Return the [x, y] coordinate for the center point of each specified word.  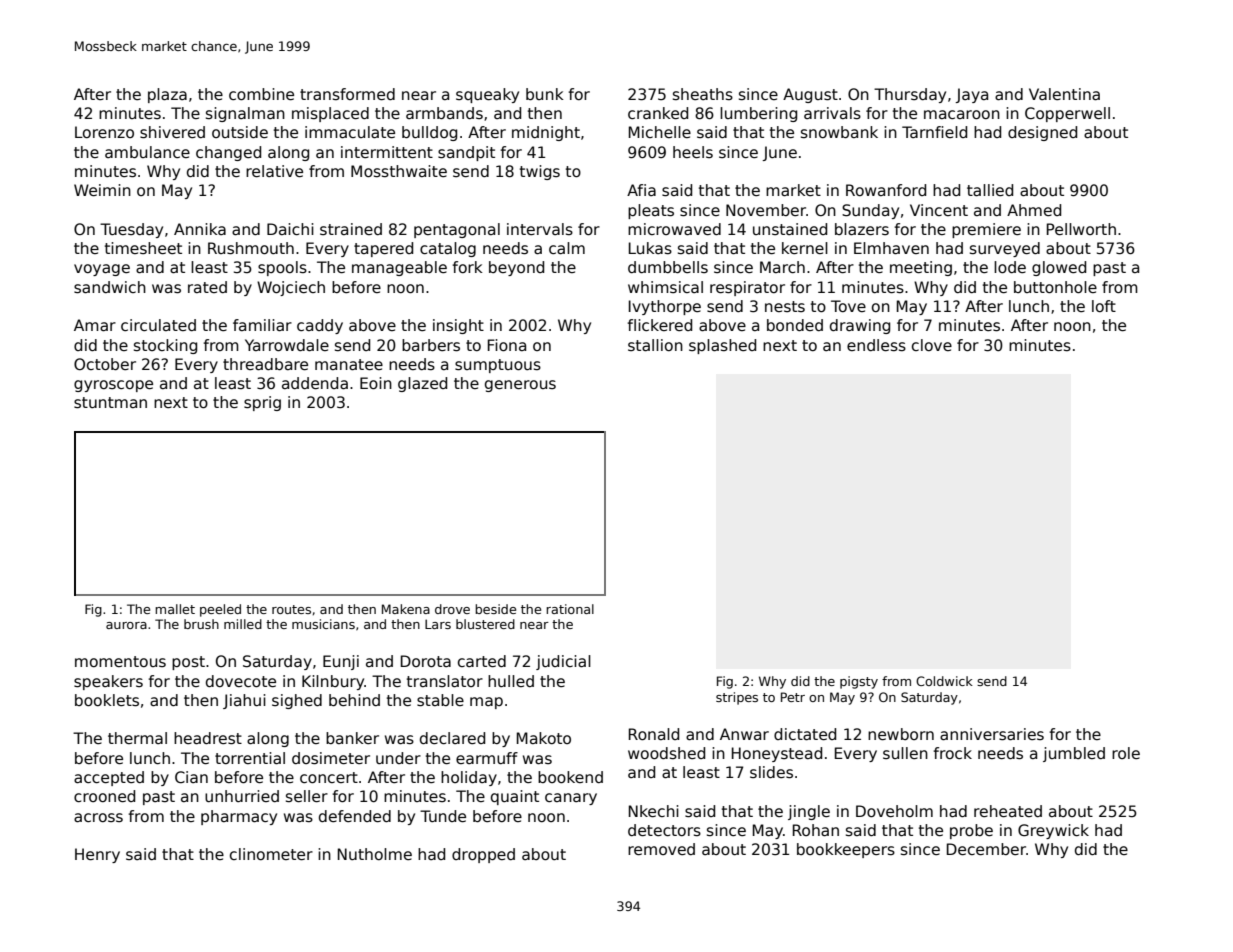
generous [520, 386]
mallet [175, 609]
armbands [444, 113]
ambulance [147, 152]
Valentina [1064, 94]
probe [971, 831]
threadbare [265, 364]
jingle [809, 812]
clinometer [271, 854]
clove [932, 345]
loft [1104, 306]
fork [467, 267]
